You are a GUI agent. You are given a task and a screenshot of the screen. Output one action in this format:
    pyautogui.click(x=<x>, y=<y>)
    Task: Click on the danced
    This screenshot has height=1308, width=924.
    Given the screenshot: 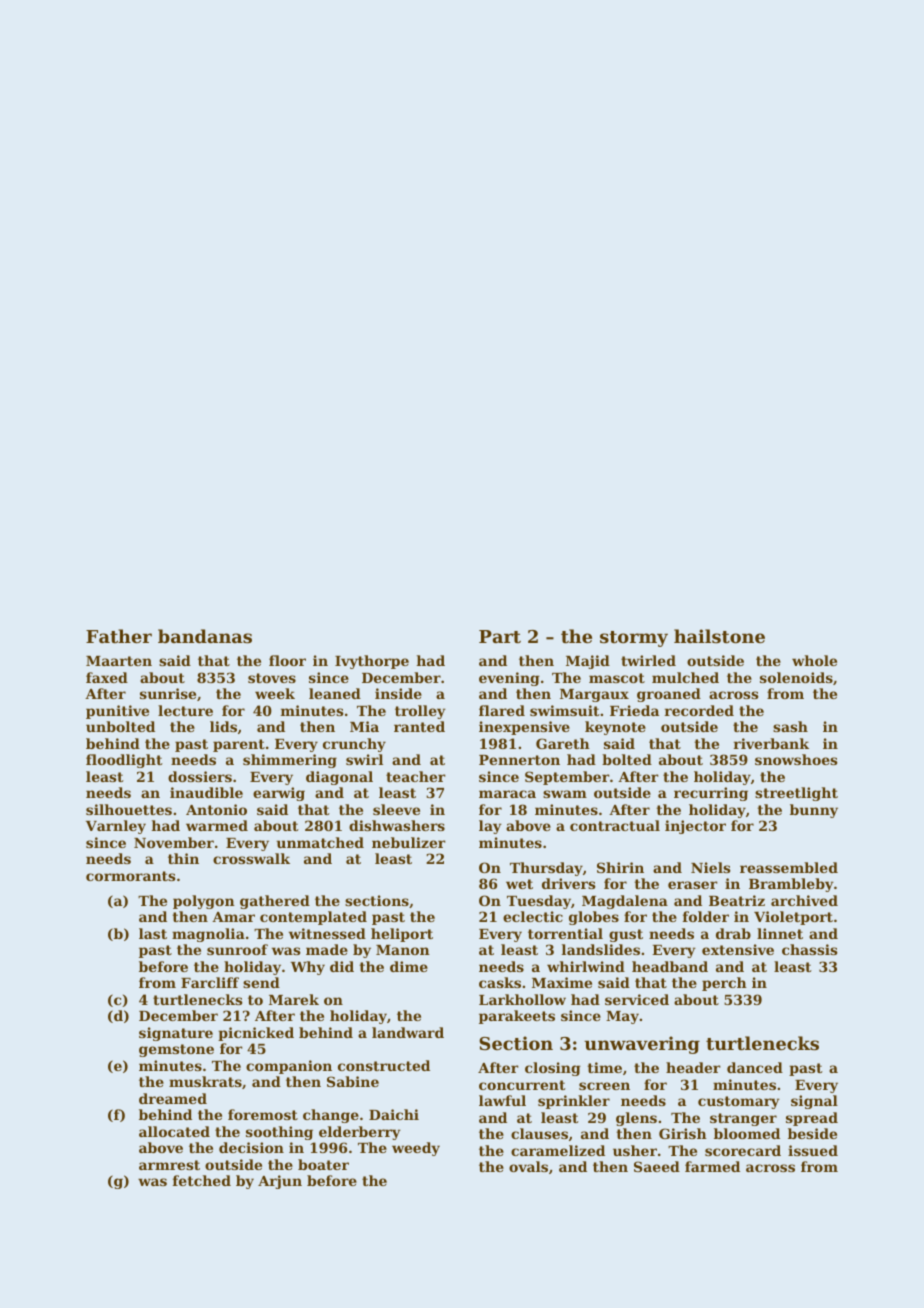 What is the action you would take?
    pyautogui.click(x=755, y=1067)
